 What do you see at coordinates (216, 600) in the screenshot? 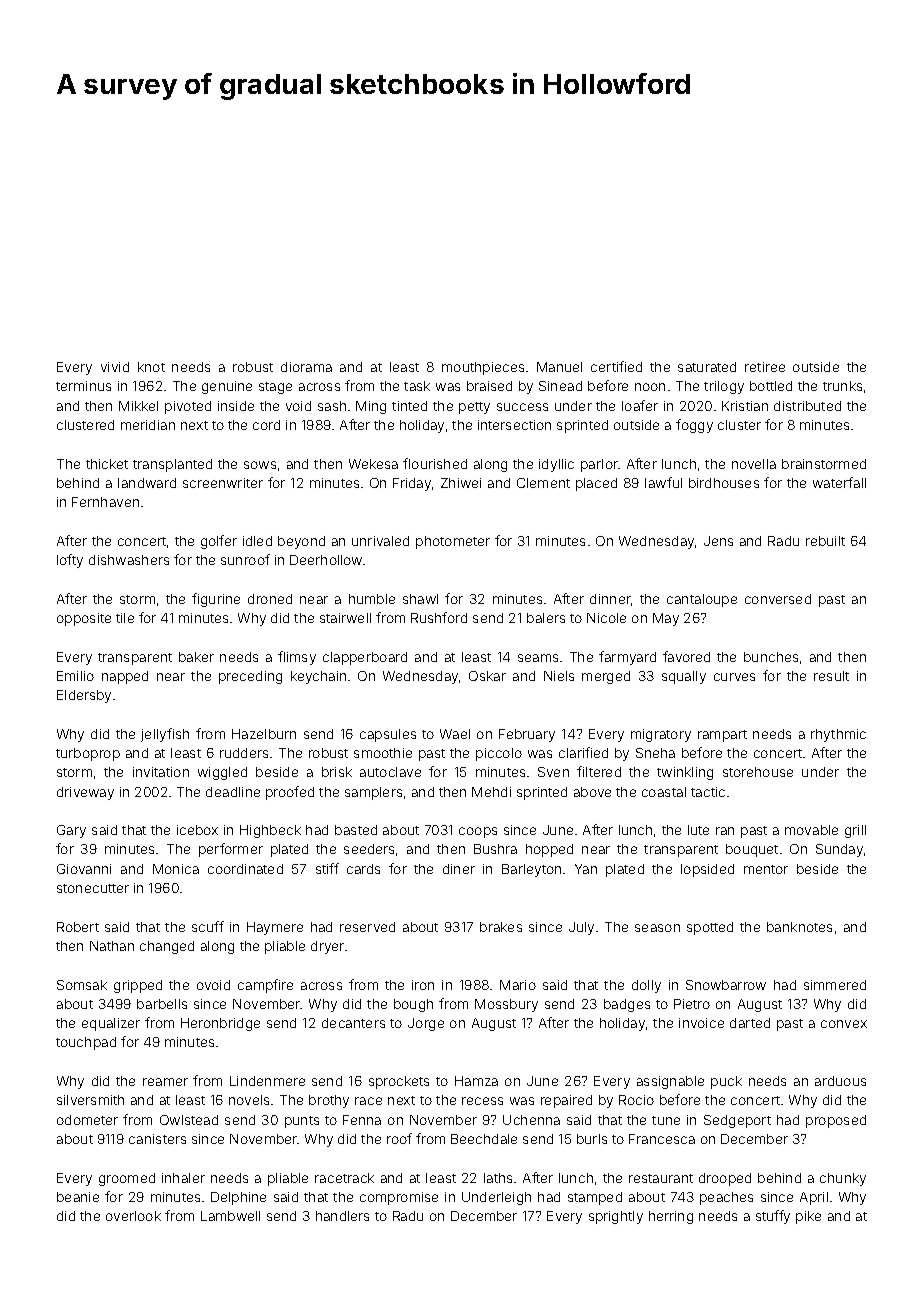
I see `figurine` at bounding box center [216, 600].
